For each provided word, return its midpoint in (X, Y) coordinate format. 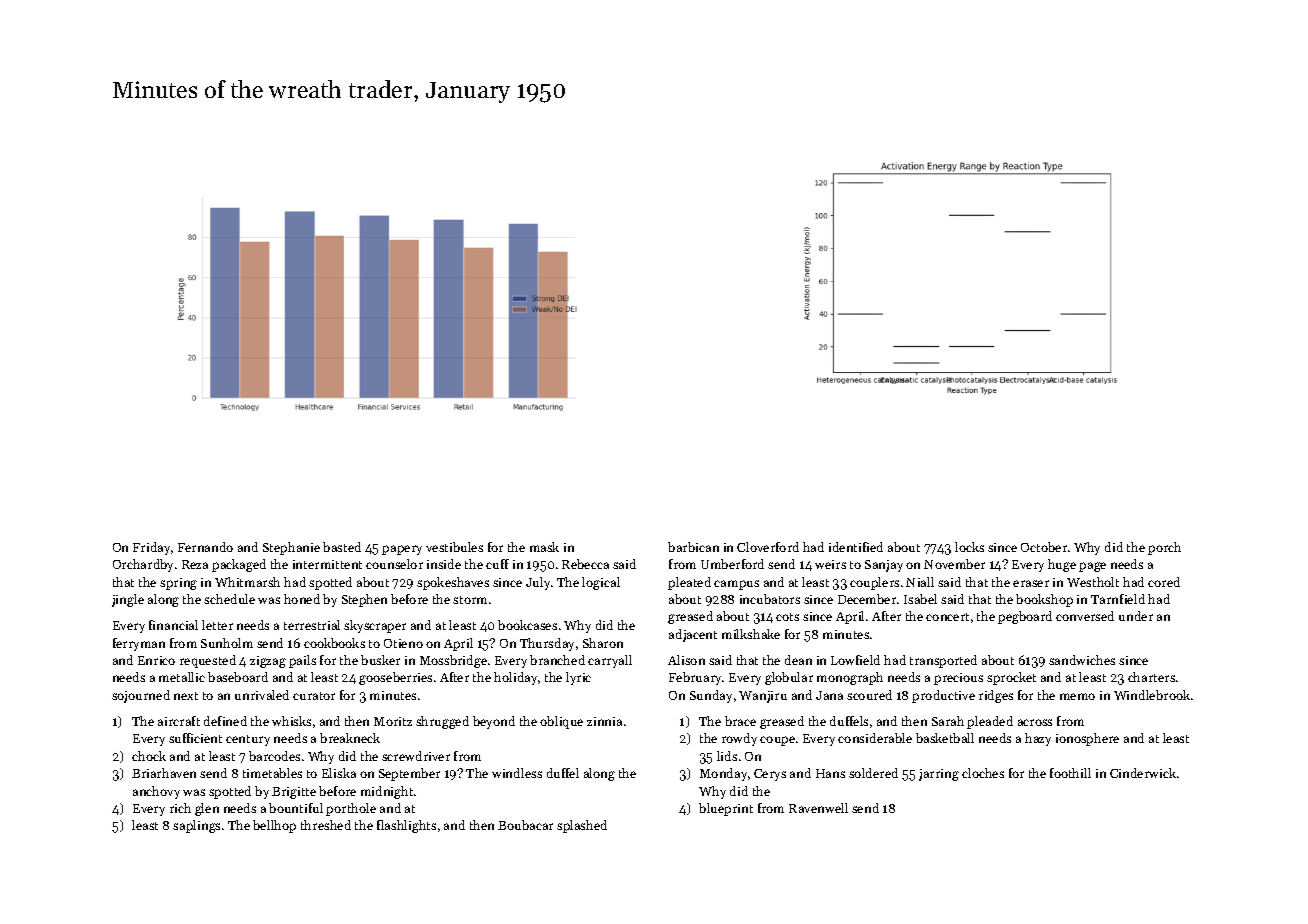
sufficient (195, 738)
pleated (689, 583)
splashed (582, 826)
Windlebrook (1152, 695)
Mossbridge (453, 661)
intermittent (327, 564)
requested (208, 661)
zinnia (604, 721)
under (1136, 616)
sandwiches (1082, 660)
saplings (196, 826)
